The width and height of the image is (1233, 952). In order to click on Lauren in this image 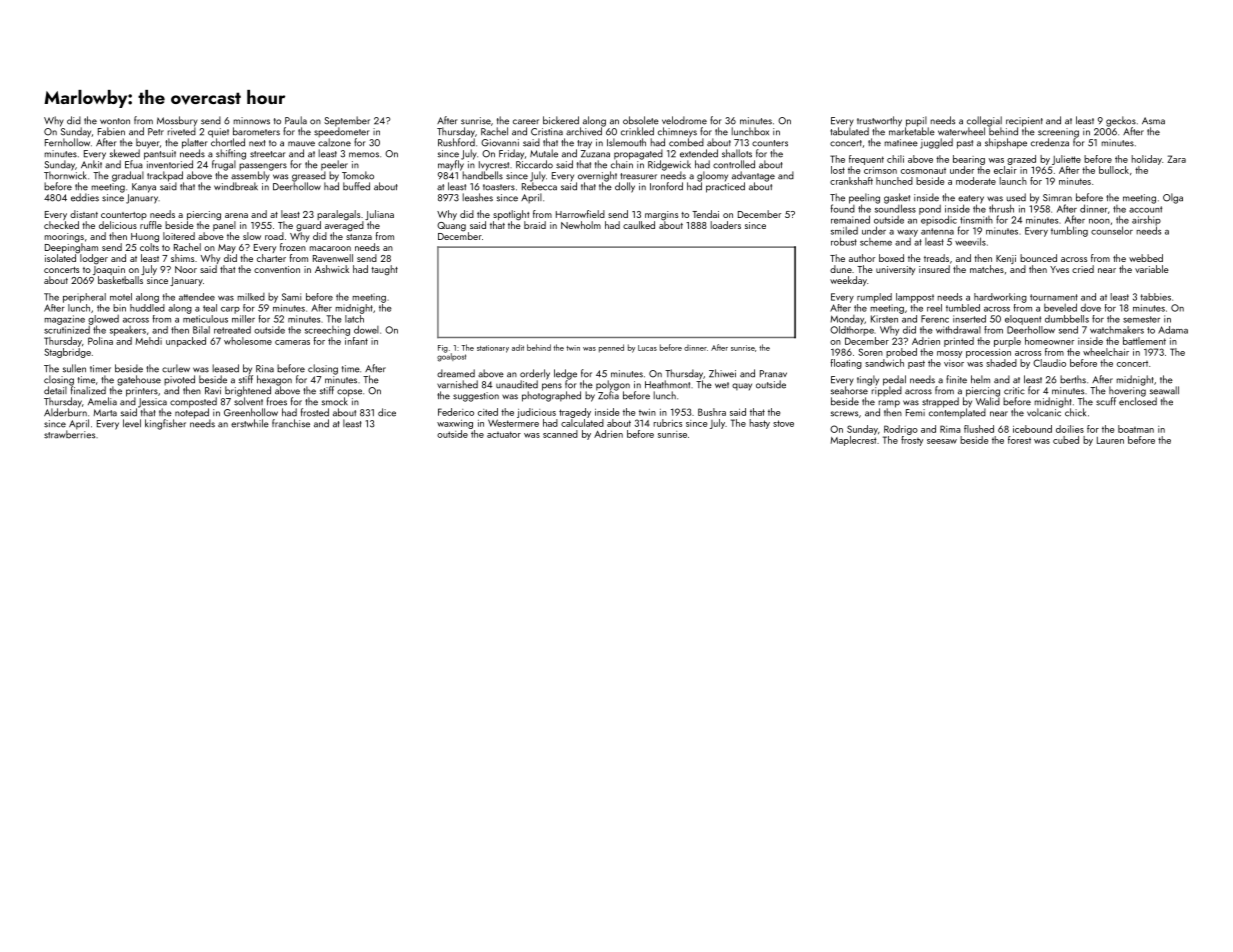, I will do `click(1110, 440)`.
